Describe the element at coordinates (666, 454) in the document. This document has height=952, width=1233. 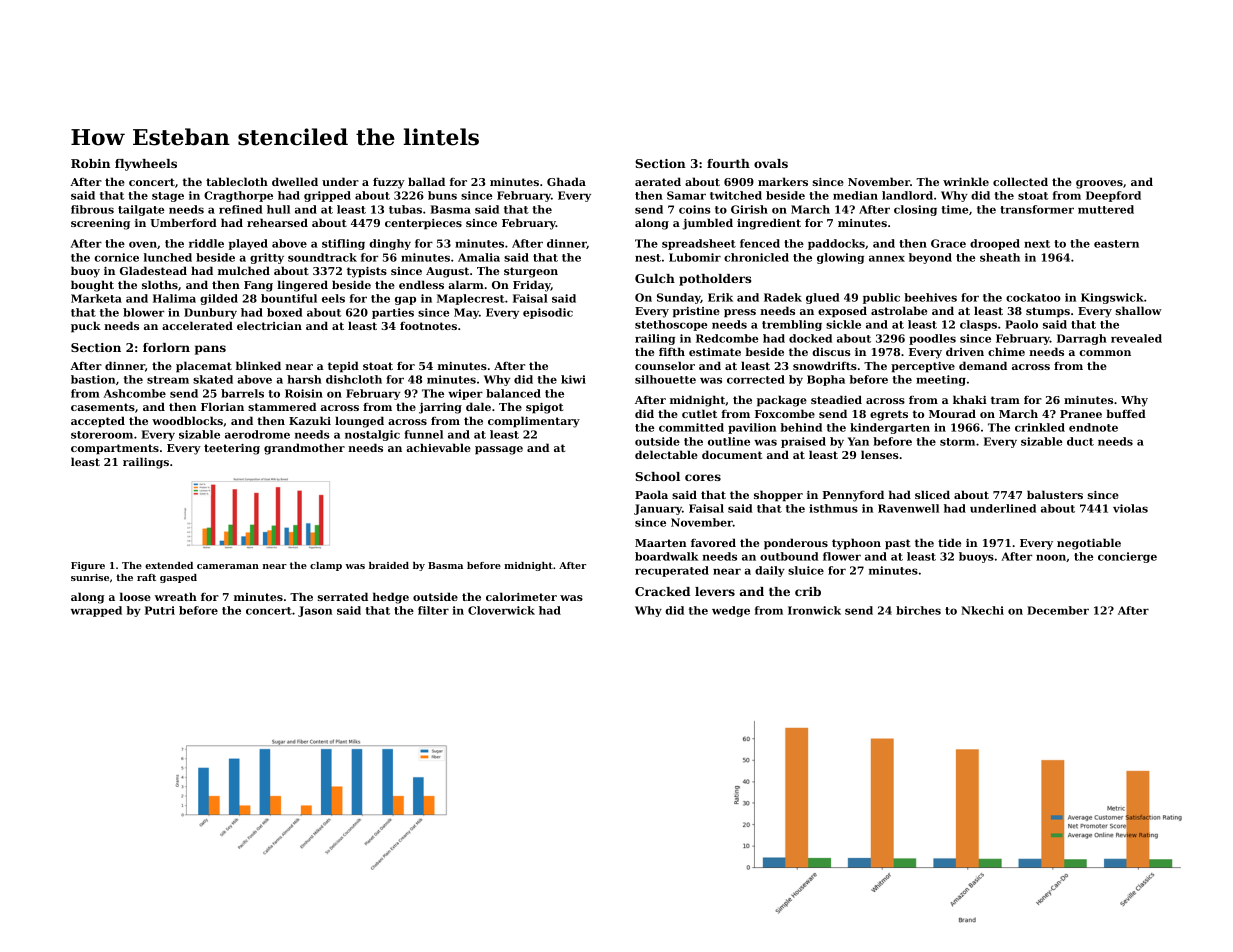
I see `delectable` at that location.
